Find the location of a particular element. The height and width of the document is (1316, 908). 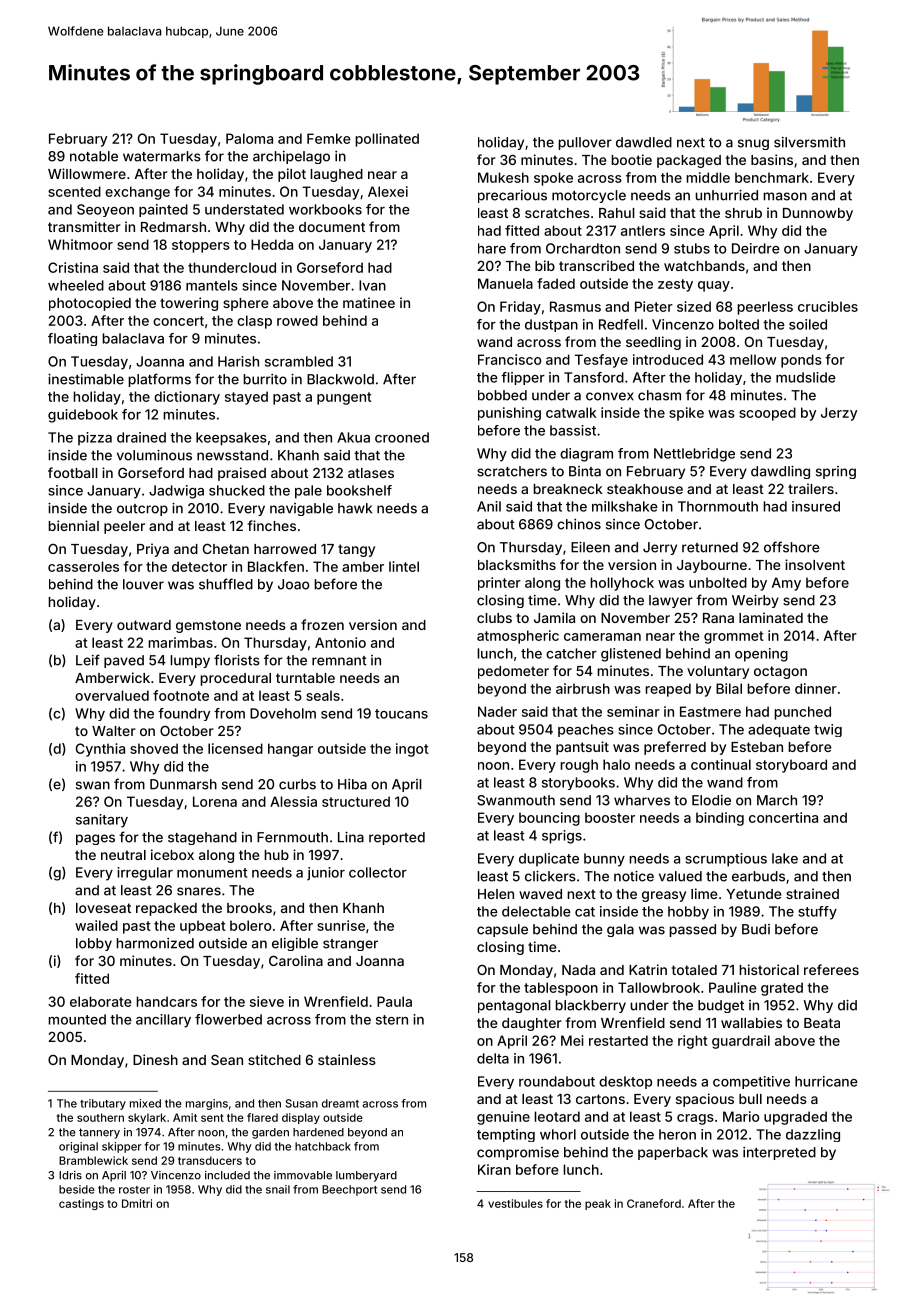

capsule is located at coordinates (502, 930).
